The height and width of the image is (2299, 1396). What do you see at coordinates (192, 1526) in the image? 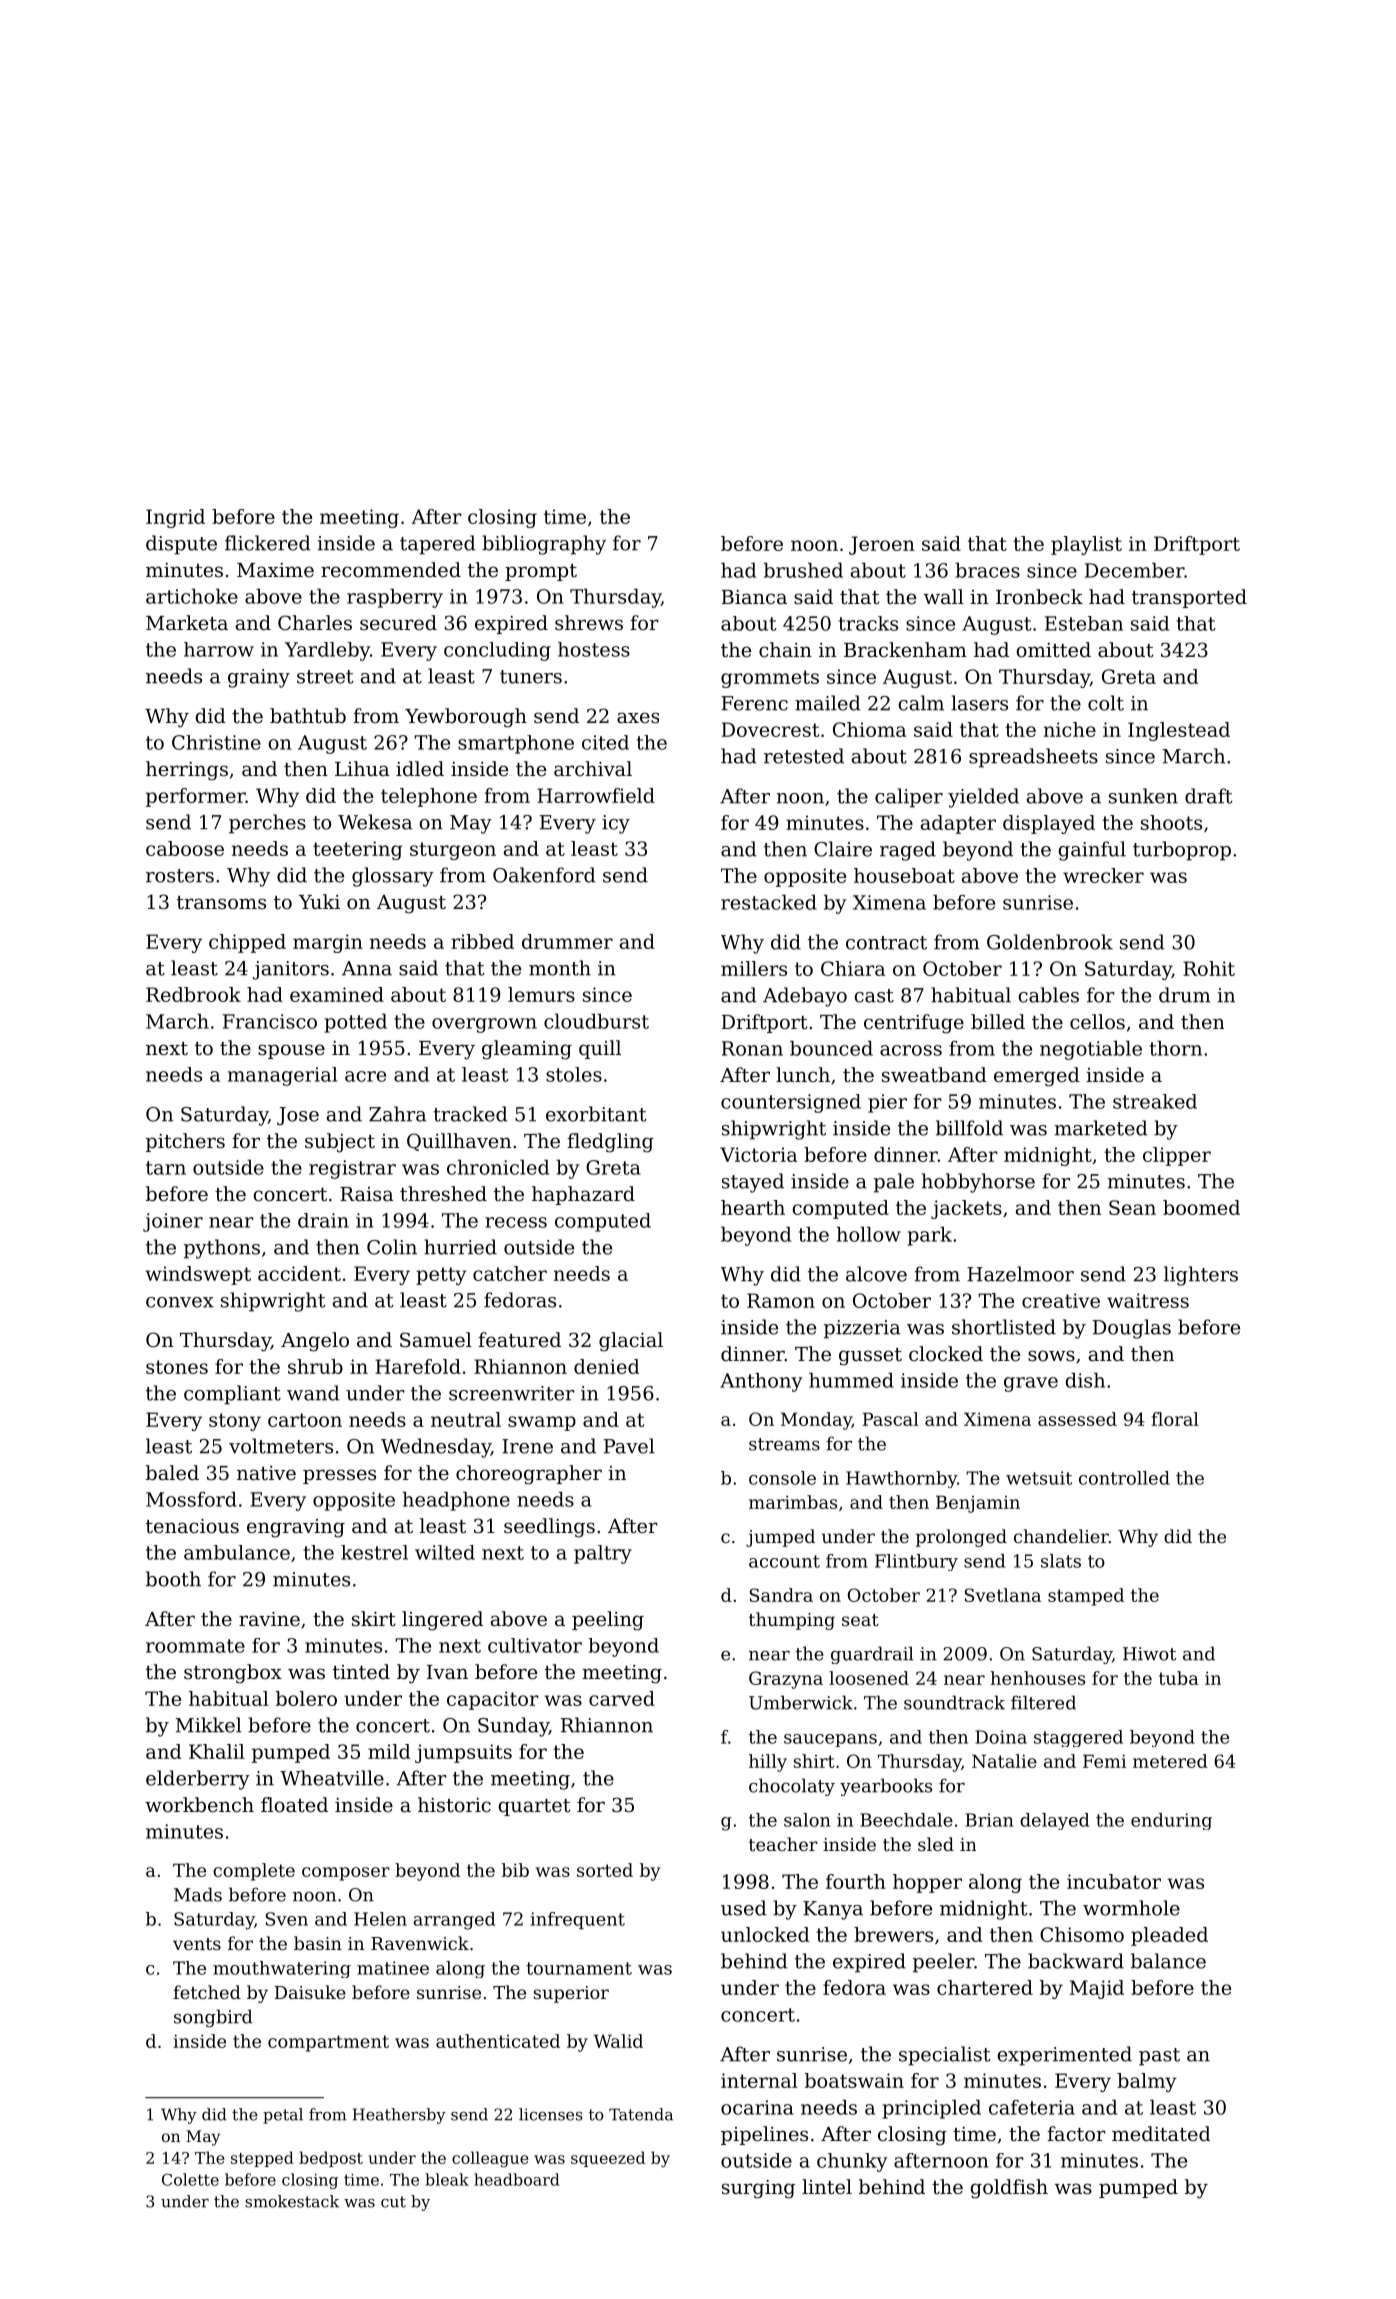
I see `tenacious` at bounding box center [192, 1526].
